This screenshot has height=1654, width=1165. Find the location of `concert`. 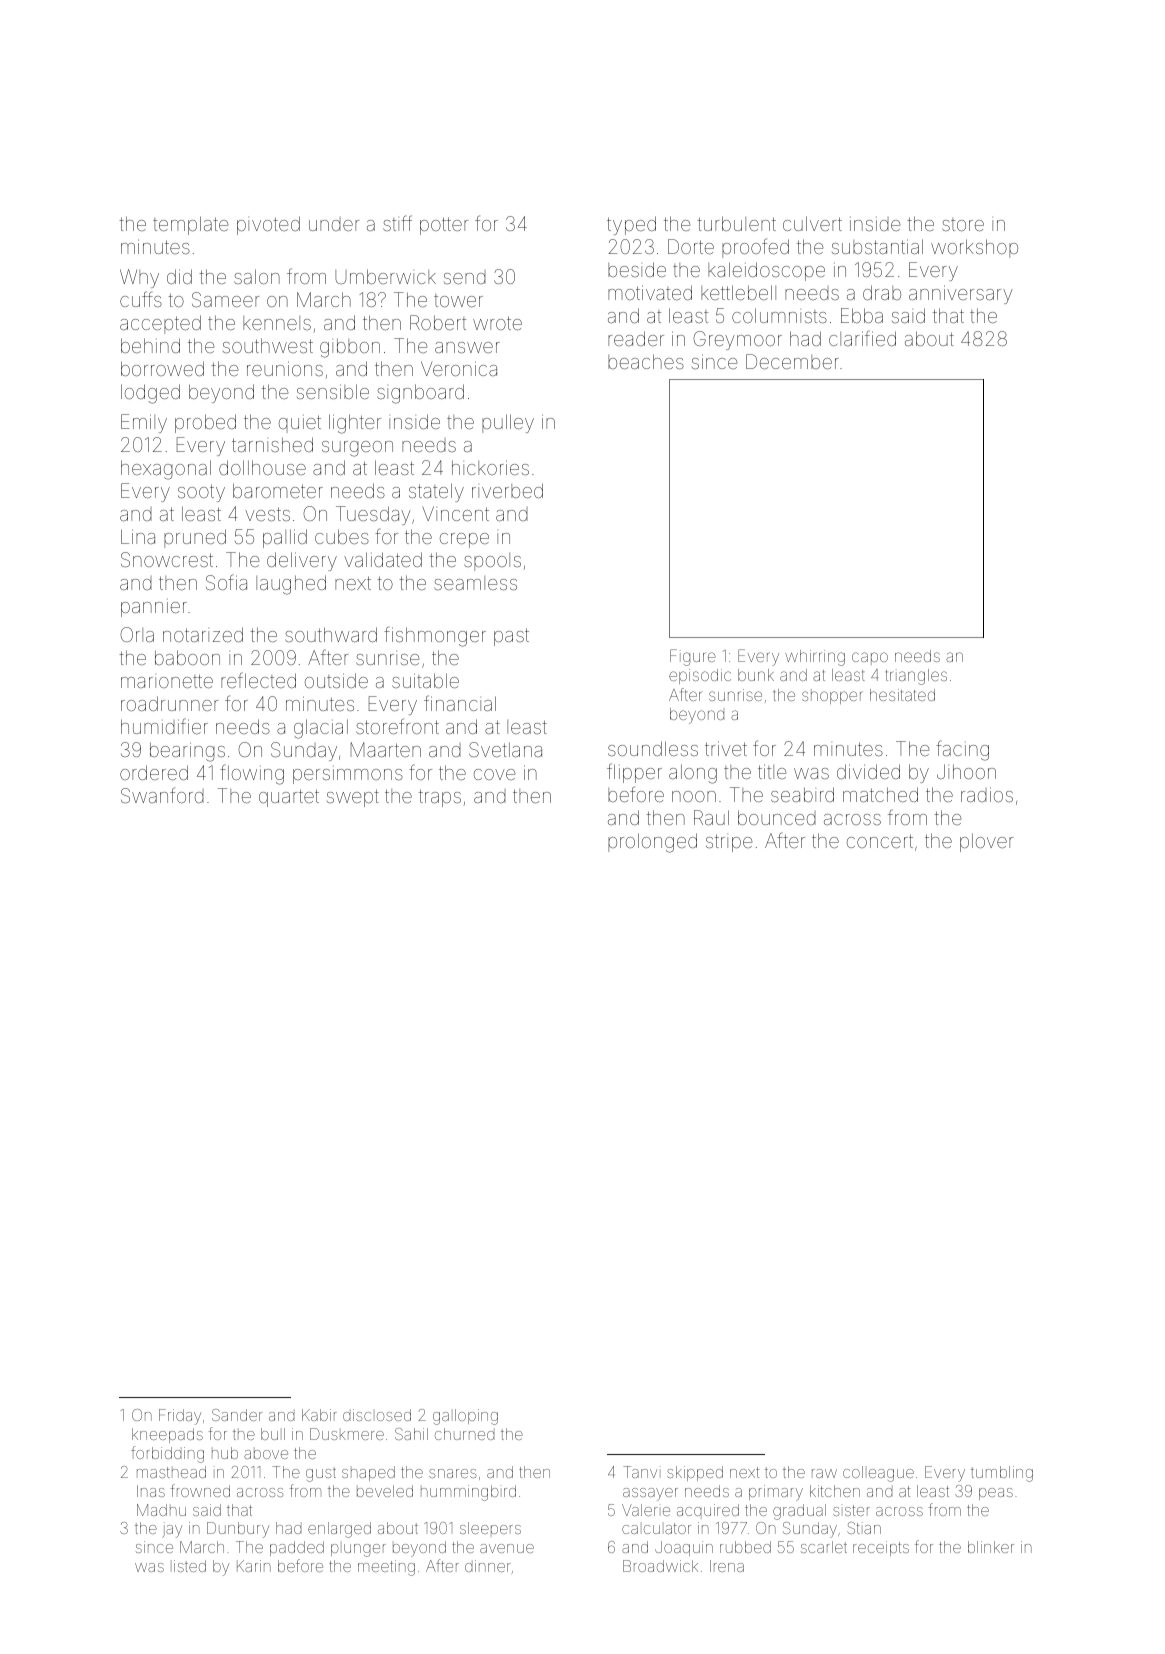

concert is located at coordinates (880, 841).
